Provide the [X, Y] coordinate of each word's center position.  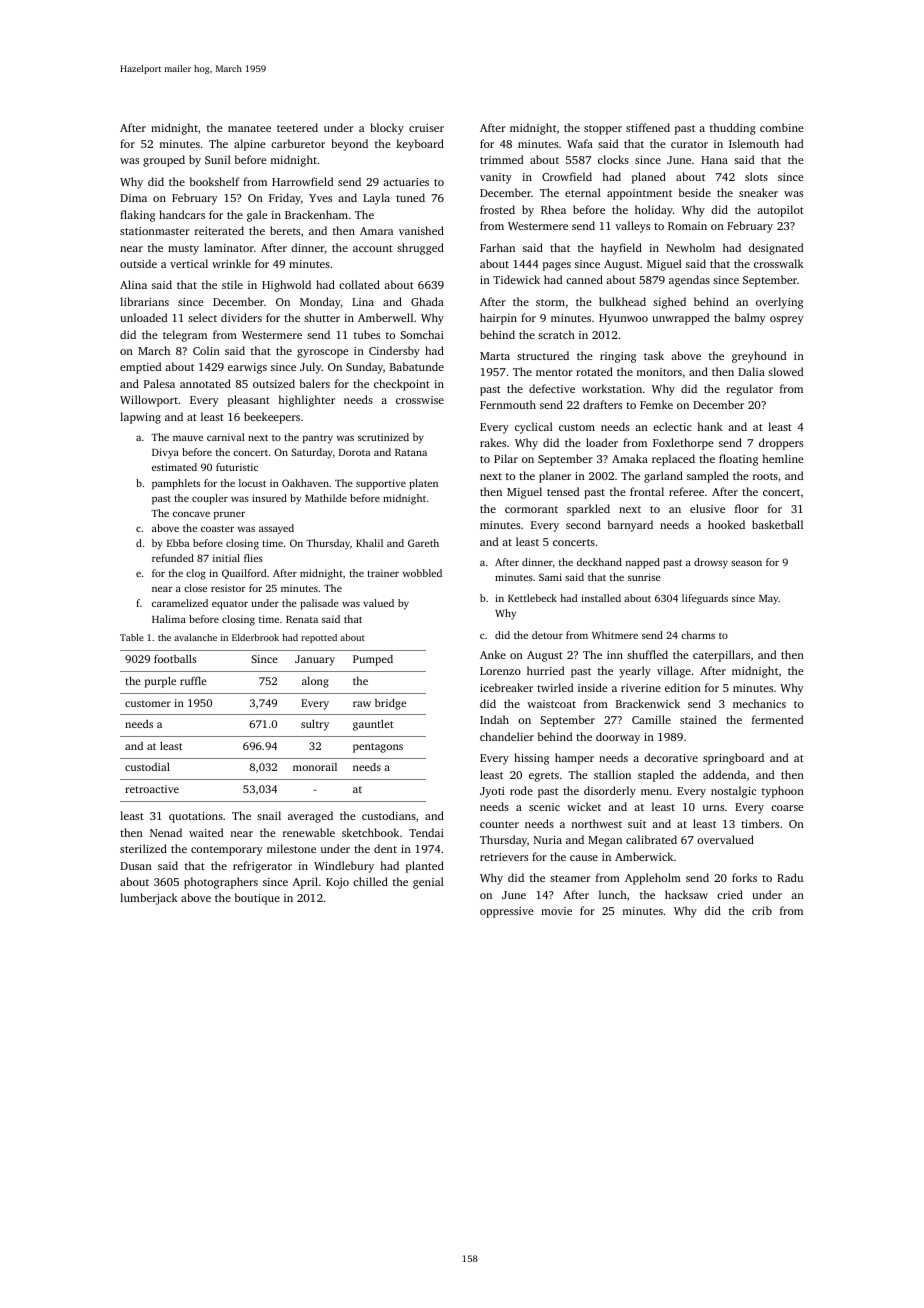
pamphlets [176, 484]
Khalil [369, 543]
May [769, 600]
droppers [781, 444]
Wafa [580, 143]
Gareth [423, 543]
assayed [276, 529]
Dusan [136, 866]
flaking [137, 216]
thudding [733, 129]
